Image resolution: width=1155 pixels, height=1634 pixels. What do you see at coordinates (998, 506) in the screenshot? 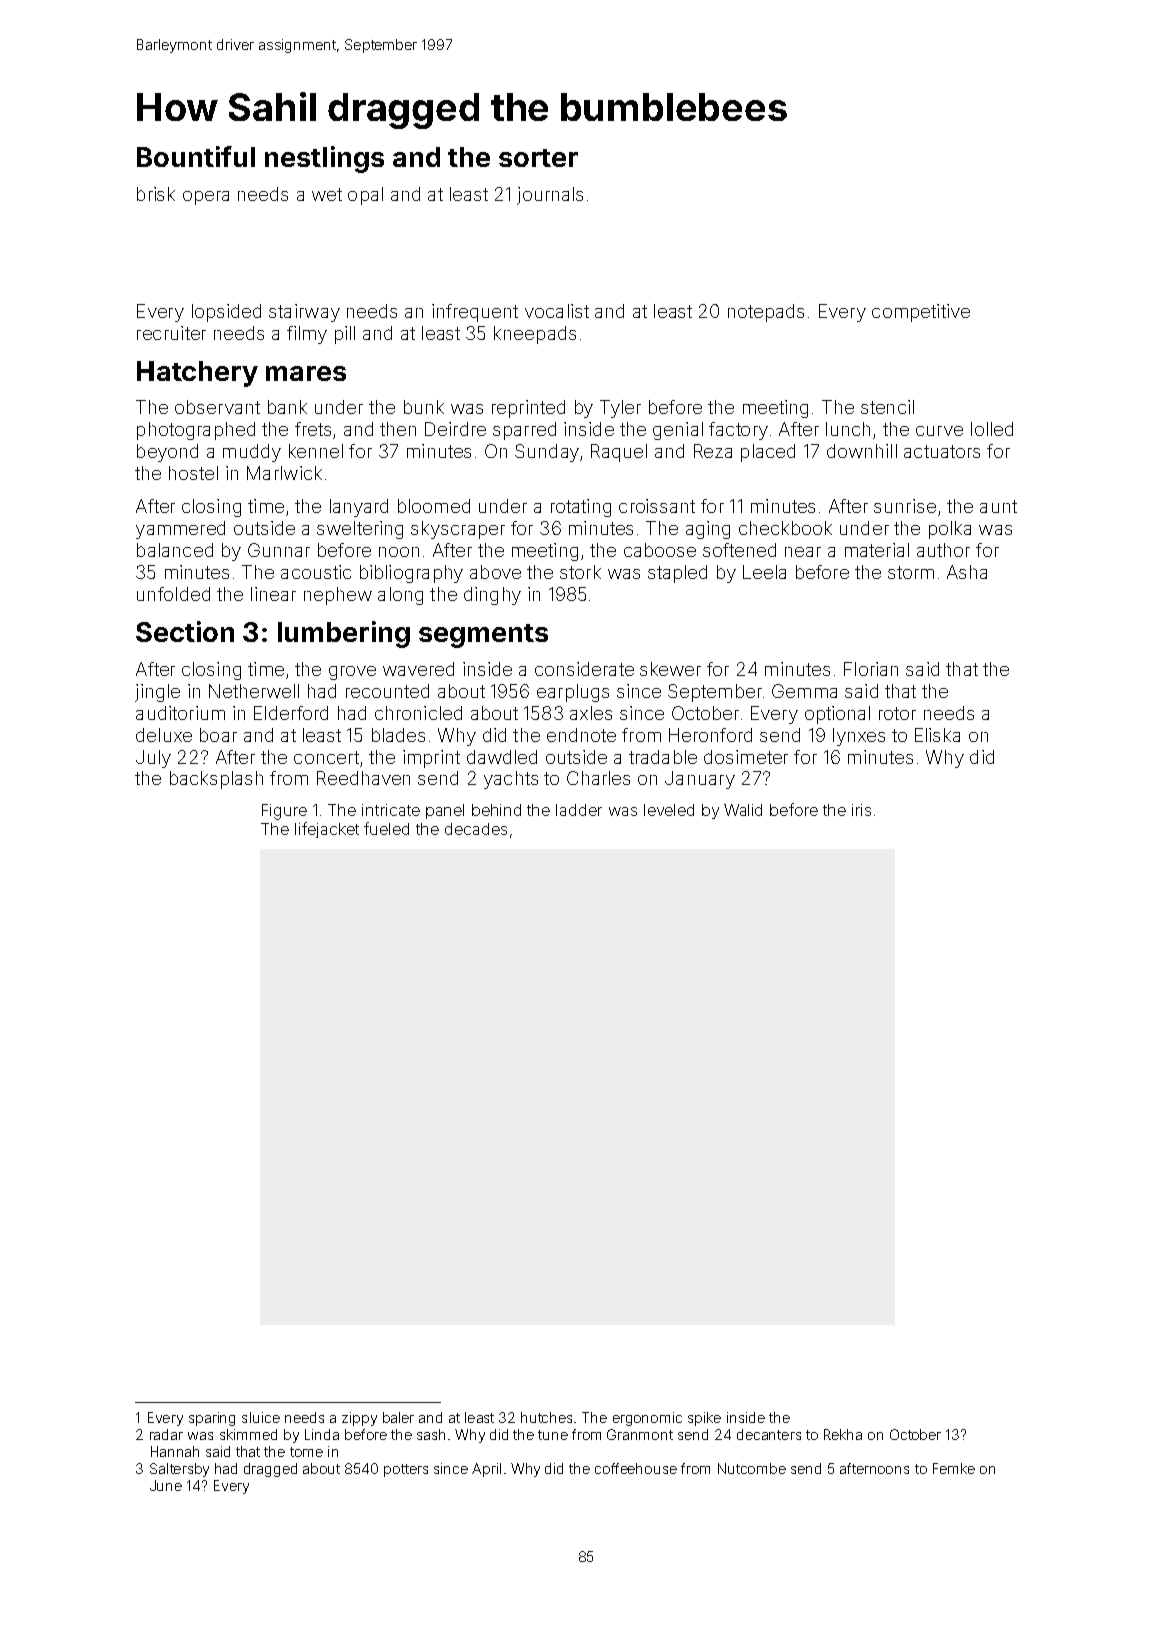
I see `aunt` at bounding box center [998, 506].
